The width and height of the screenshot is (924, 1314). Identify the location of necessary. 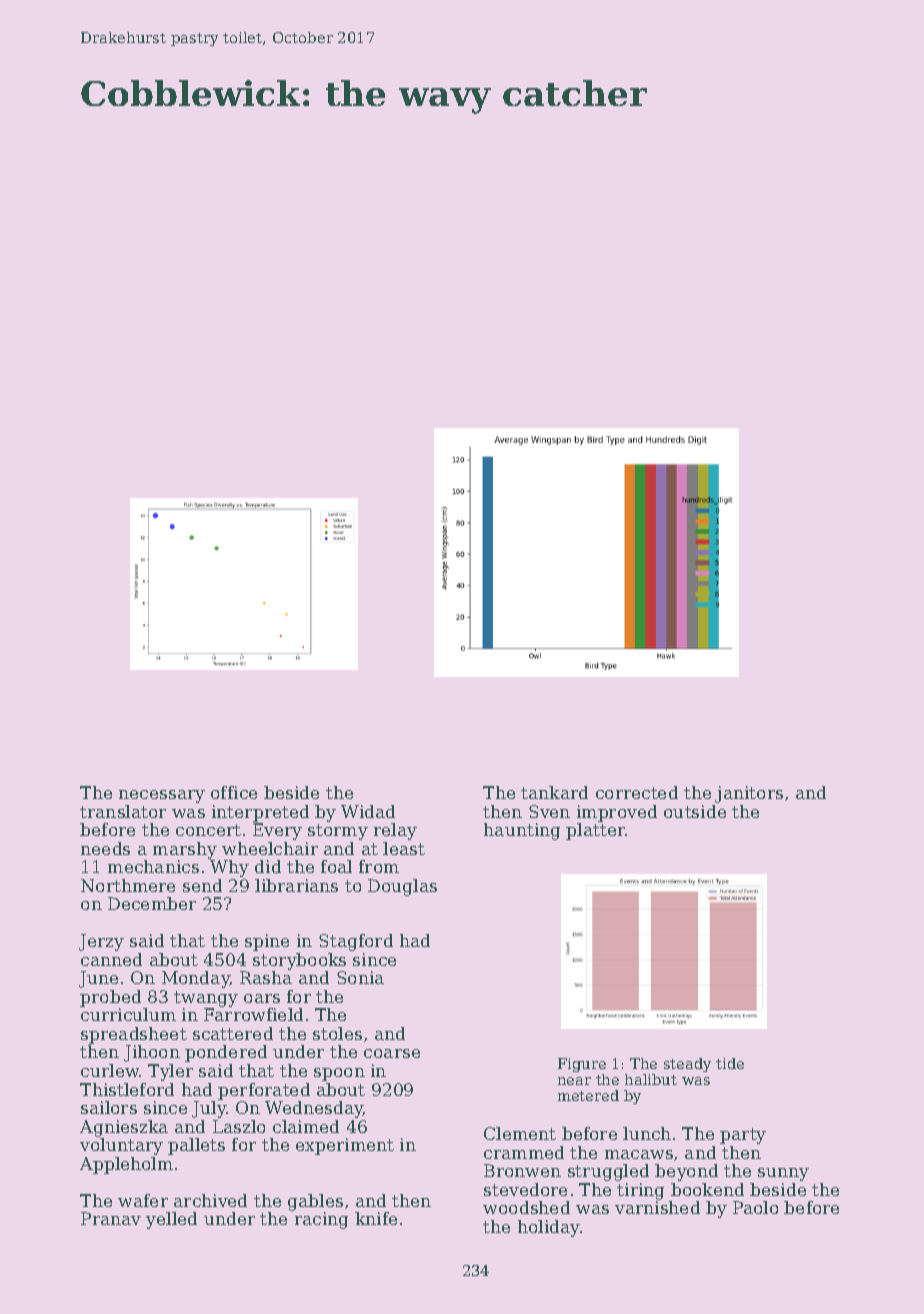
(162, 796).
